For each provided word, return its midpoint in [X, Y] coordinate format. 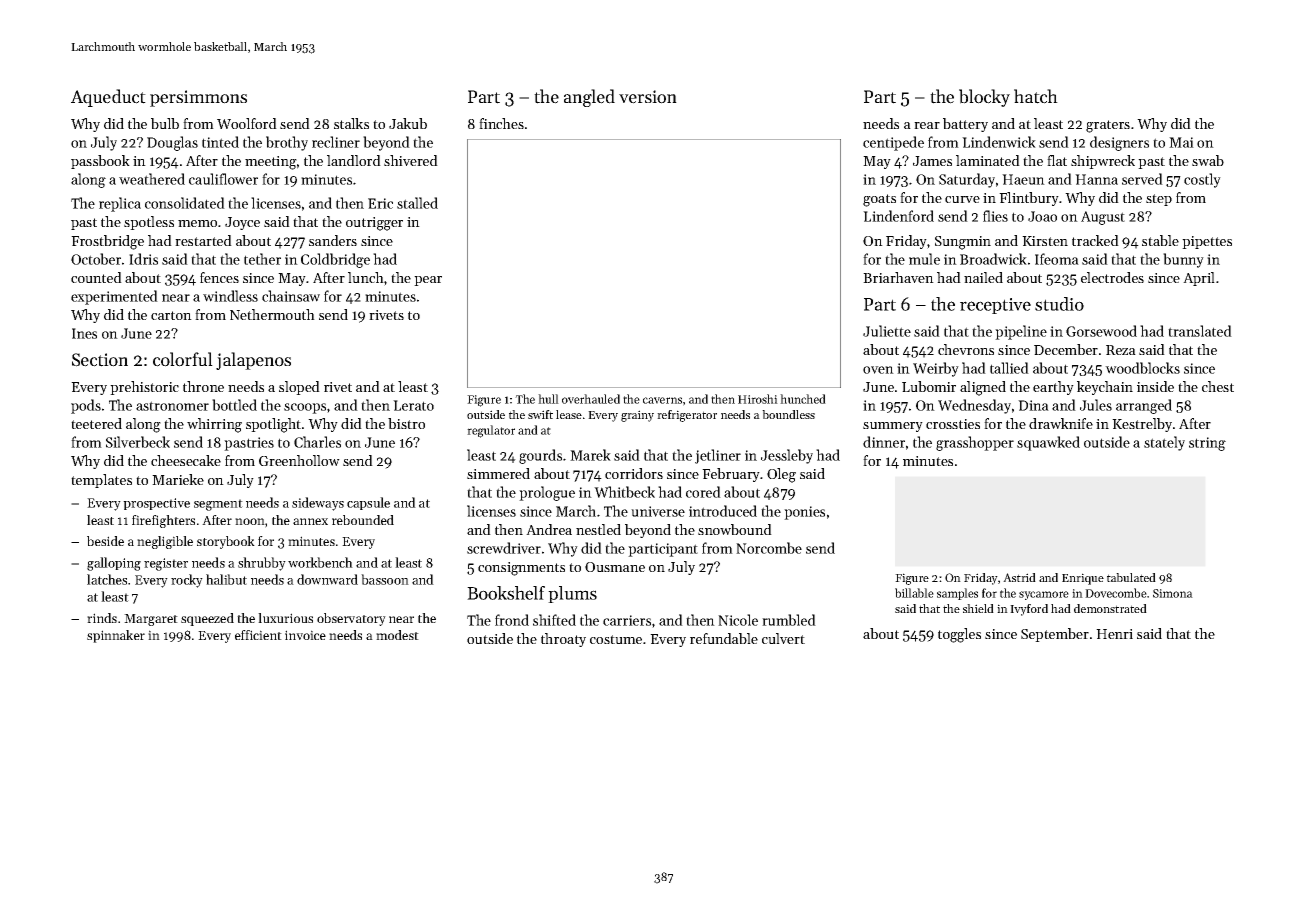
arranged [1144, 406]
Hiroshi [758, 399]
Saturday [967, 180]
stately [1164, 443]
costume [616, 639]
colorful [183, 359]
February [731, 475]
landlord [354, 160]
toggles [959, 635]
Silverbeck [138, 442]
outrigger [374, 224]
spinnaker [116, 636]
